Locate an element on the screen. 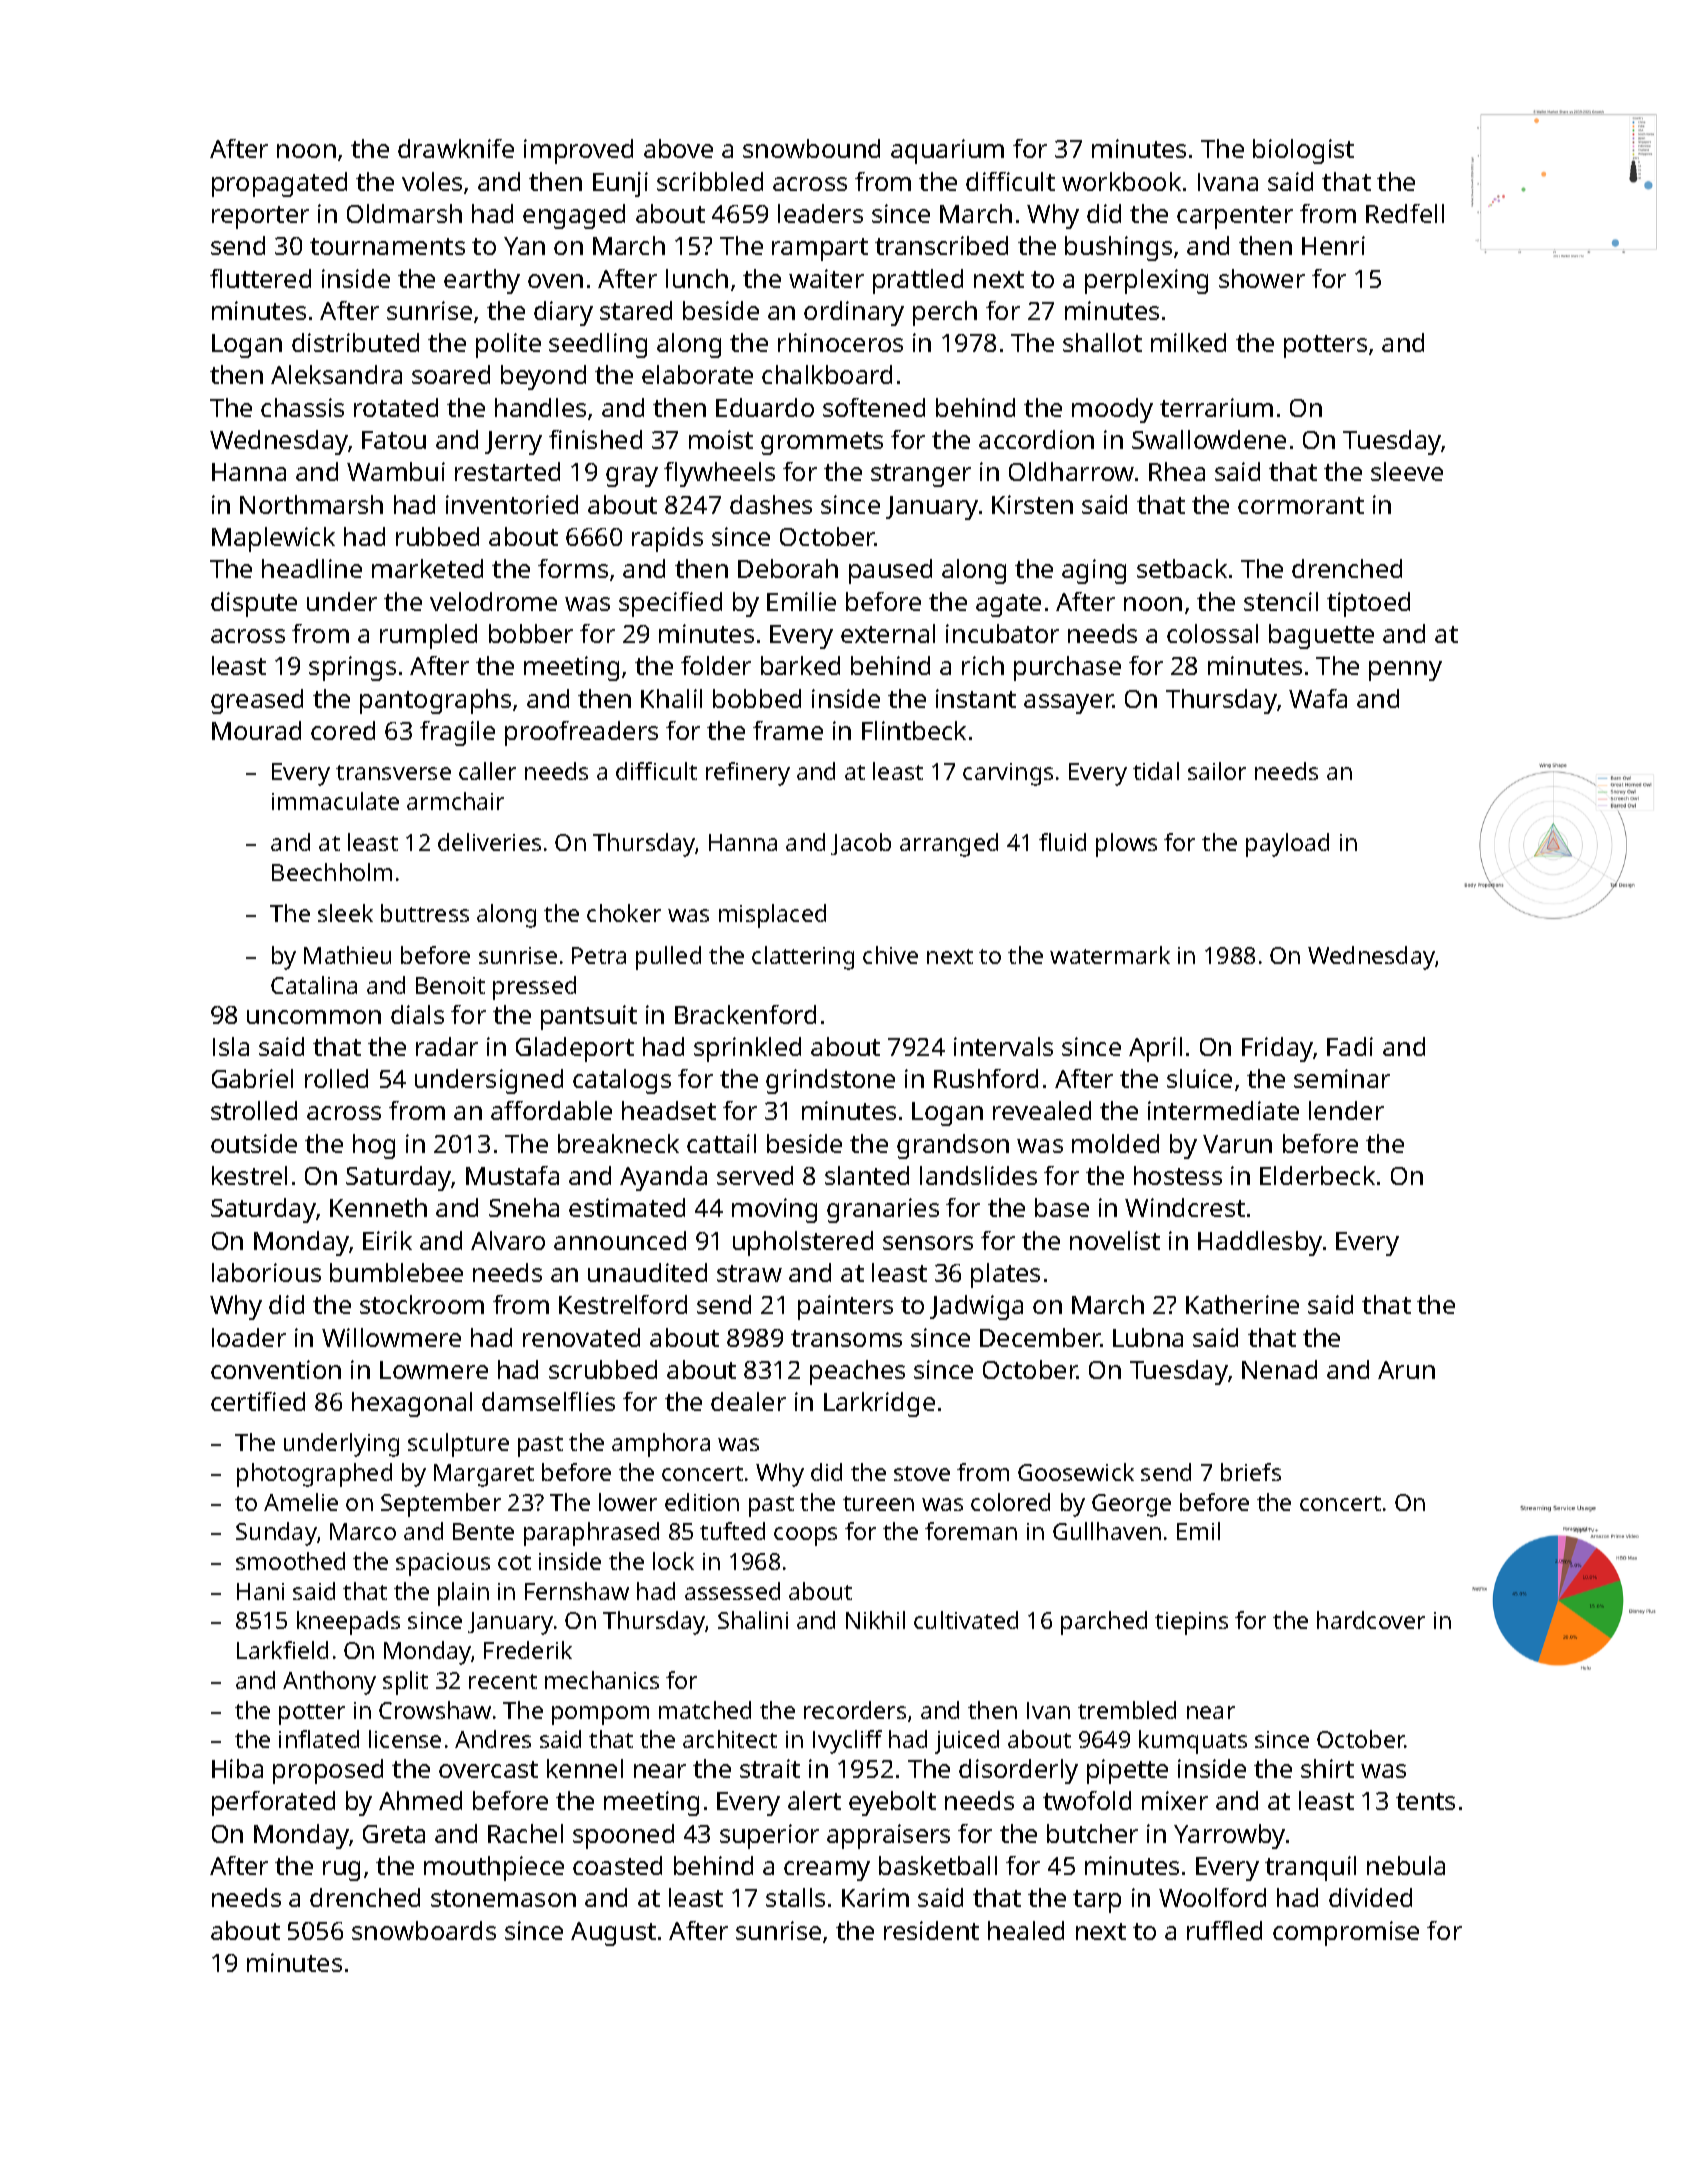  spacious is located at coordinates (443, 1564).
